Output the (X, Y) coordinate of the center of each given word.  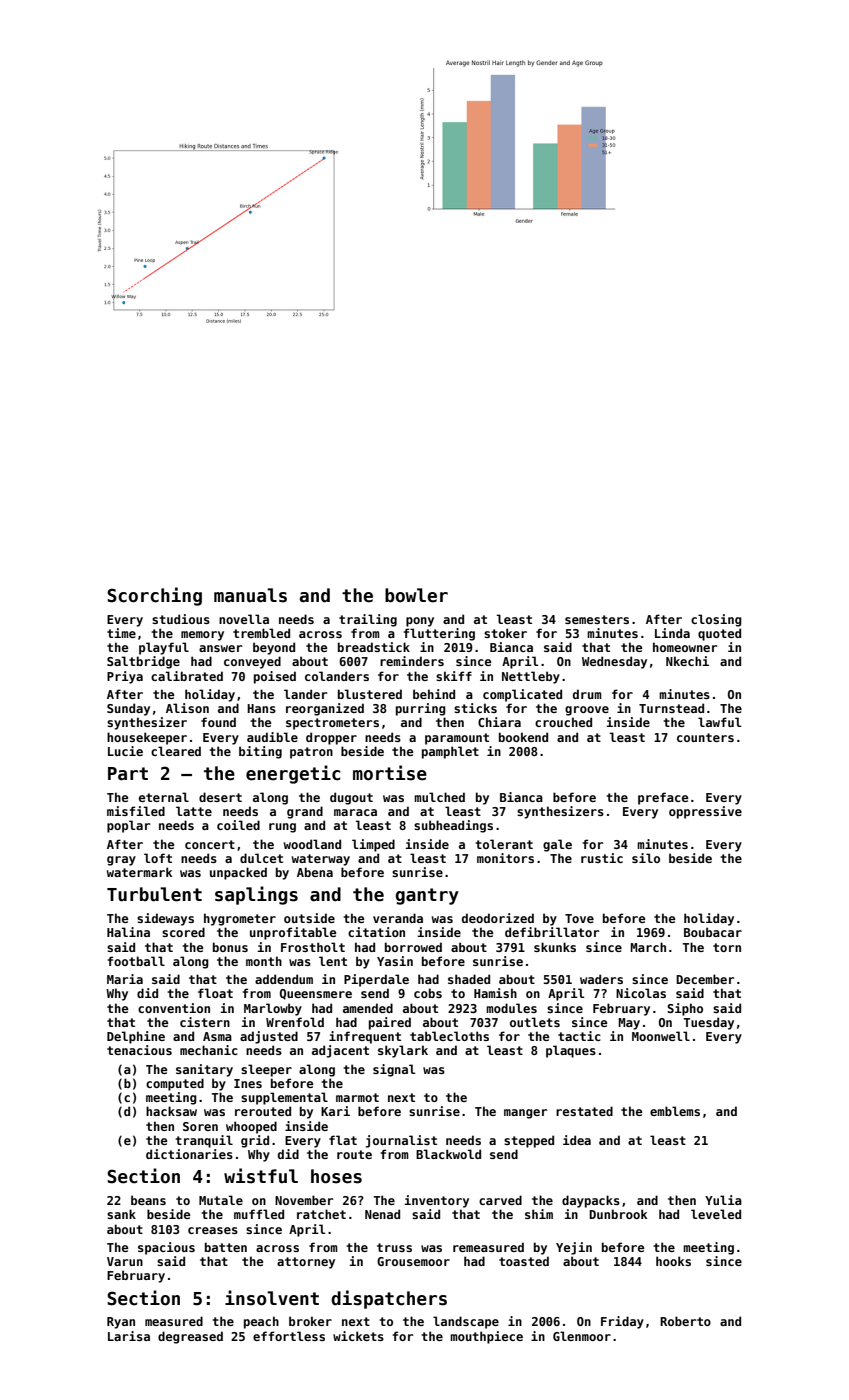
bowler (416, 595)
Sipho (685, 1009)
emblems (675, 1111)
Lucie (125, 751)
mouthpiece (486, 1337)
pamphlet (450, 752)
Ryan (121, 1323)
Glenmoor (582, 1336)
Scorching (154, 596)
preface (663, 798)
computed (175, 1084)
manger (525, 1114)
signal (394, 1070)
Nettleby (531, 677)
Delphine (136, 1037)
